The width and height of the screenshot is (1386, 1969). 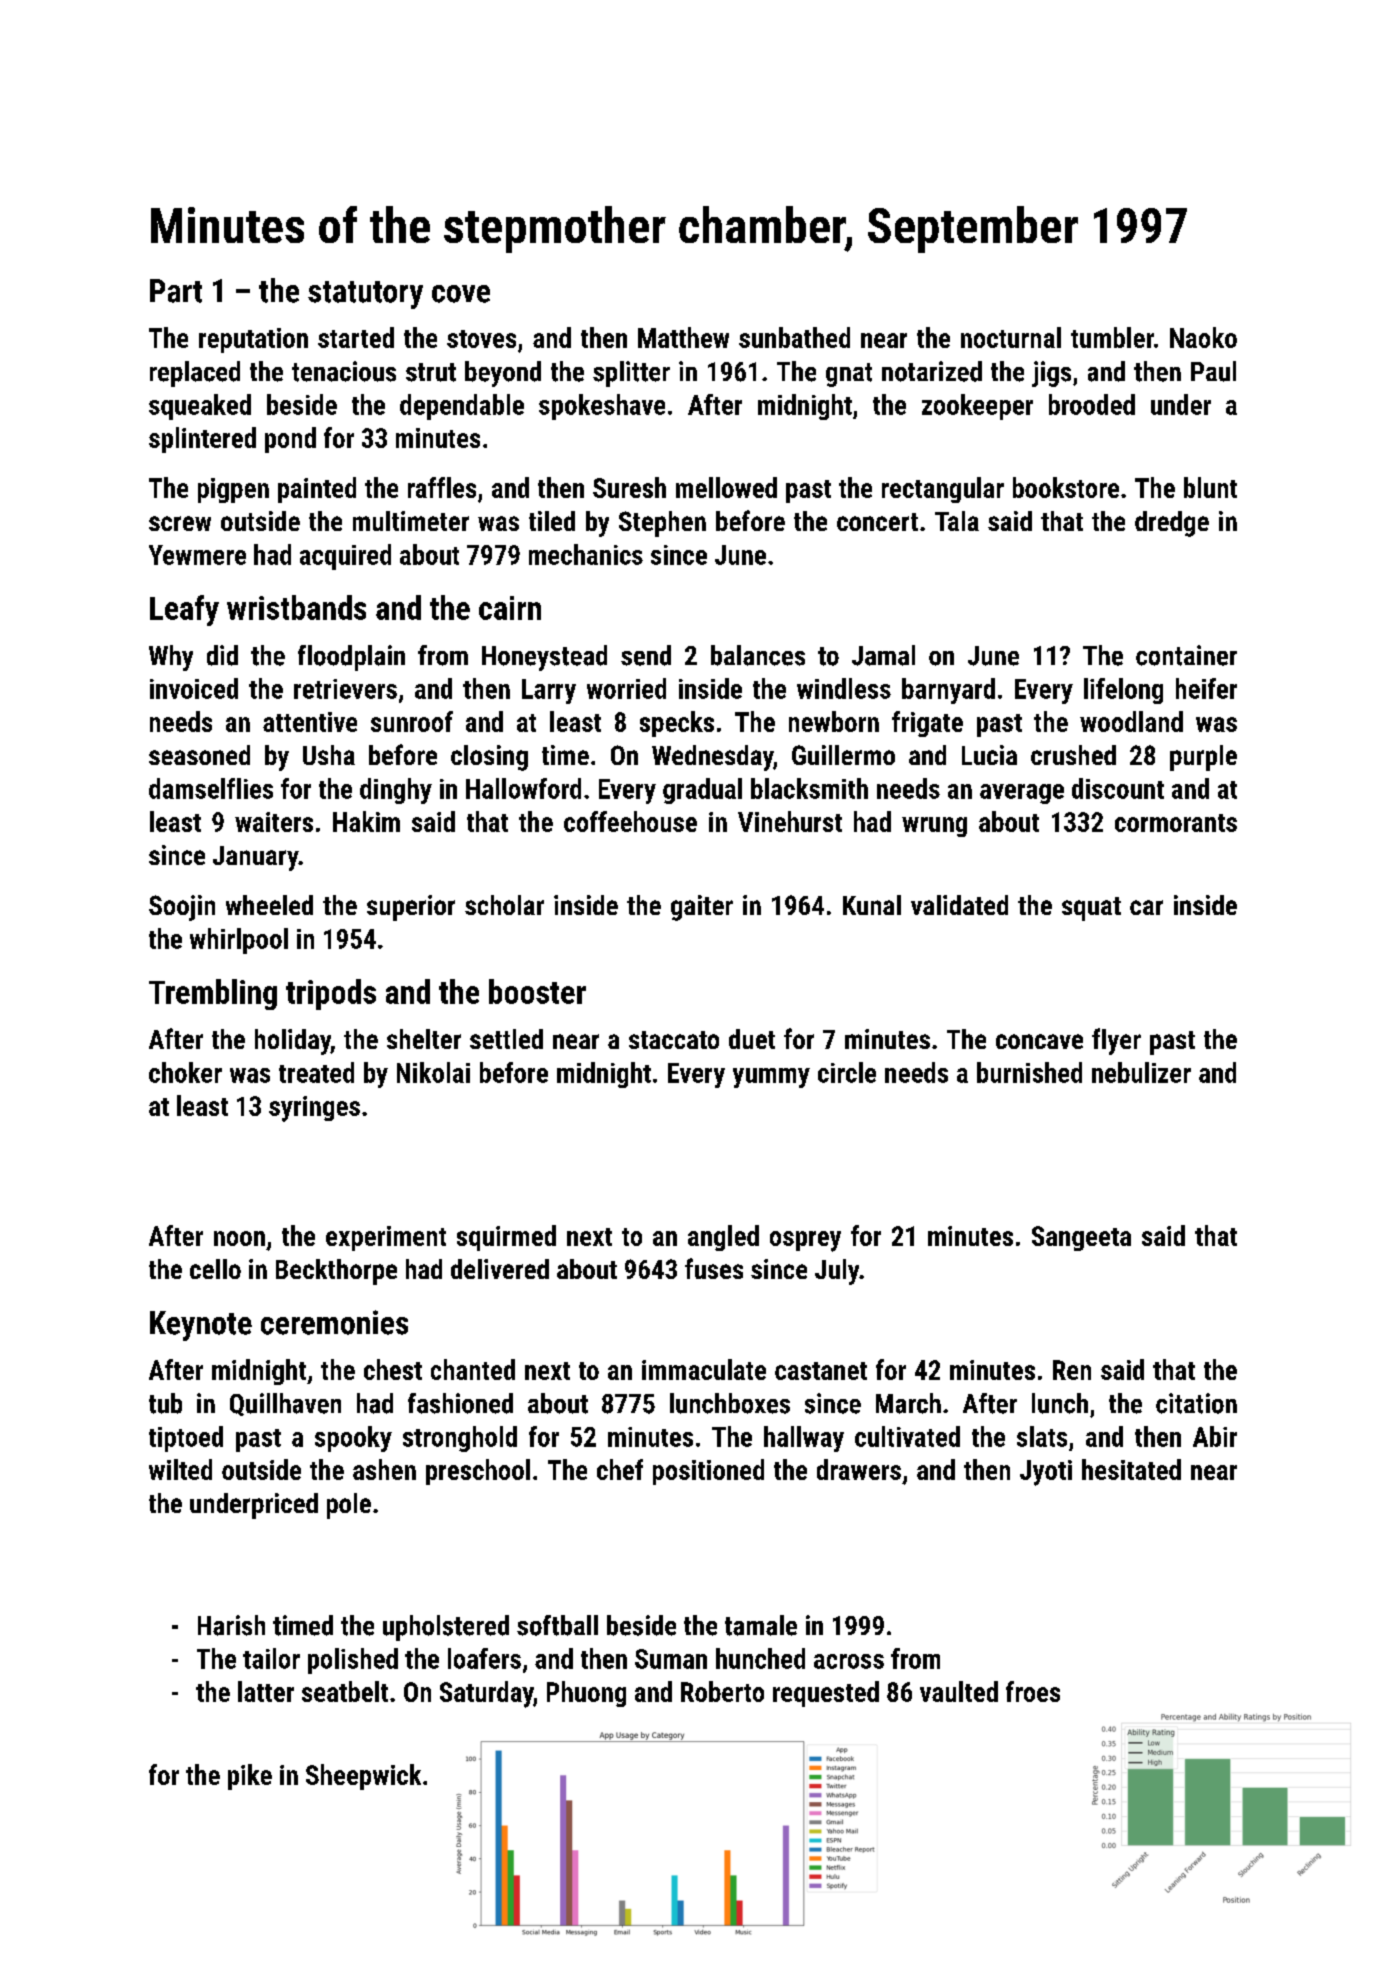 What do you see at coordinates (1206, 688) in the screenshot?
I see `heifer` at bounding box center [1206, 688].
